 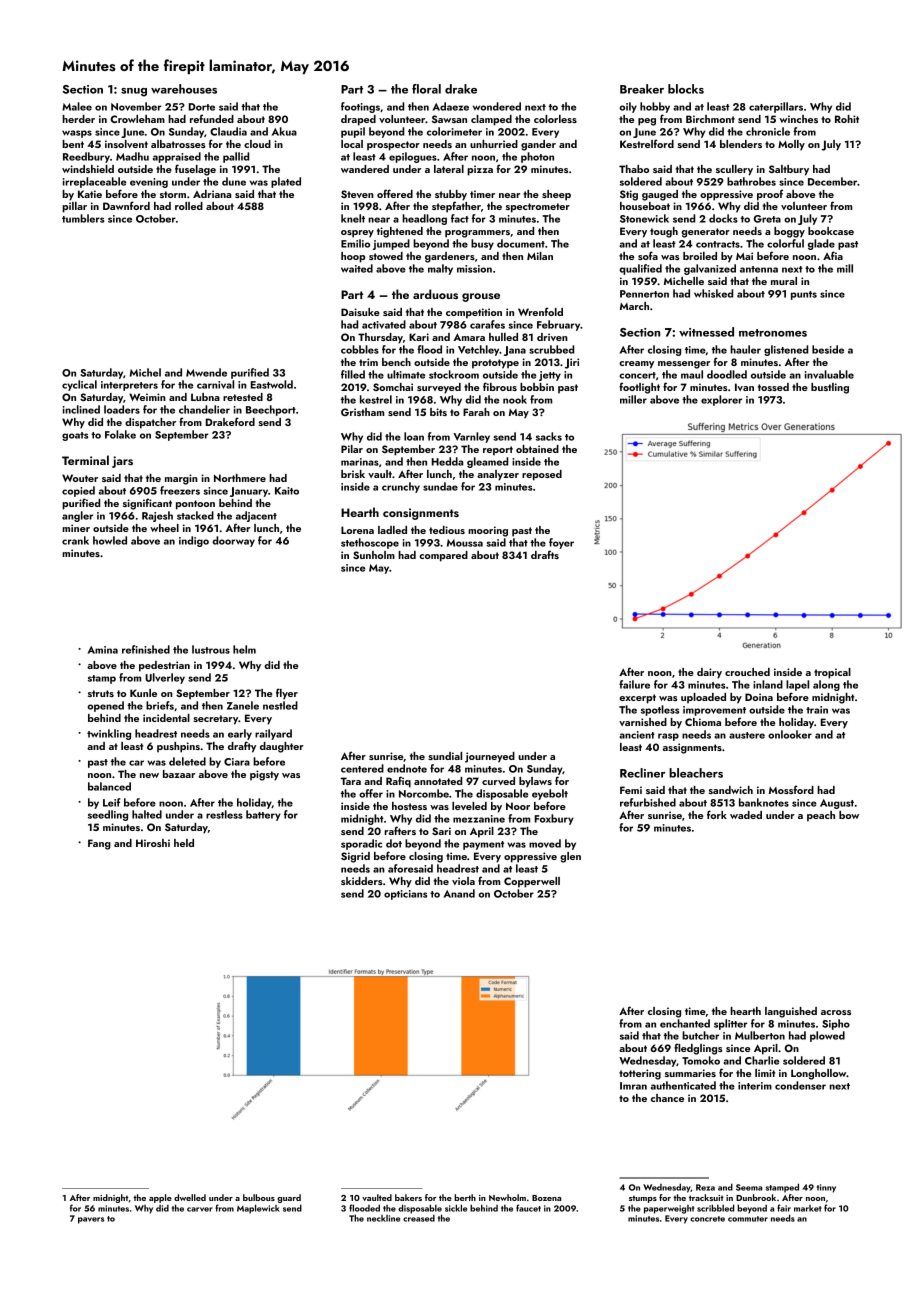 I want to click on chronicle, so click(x=768, y=131).
